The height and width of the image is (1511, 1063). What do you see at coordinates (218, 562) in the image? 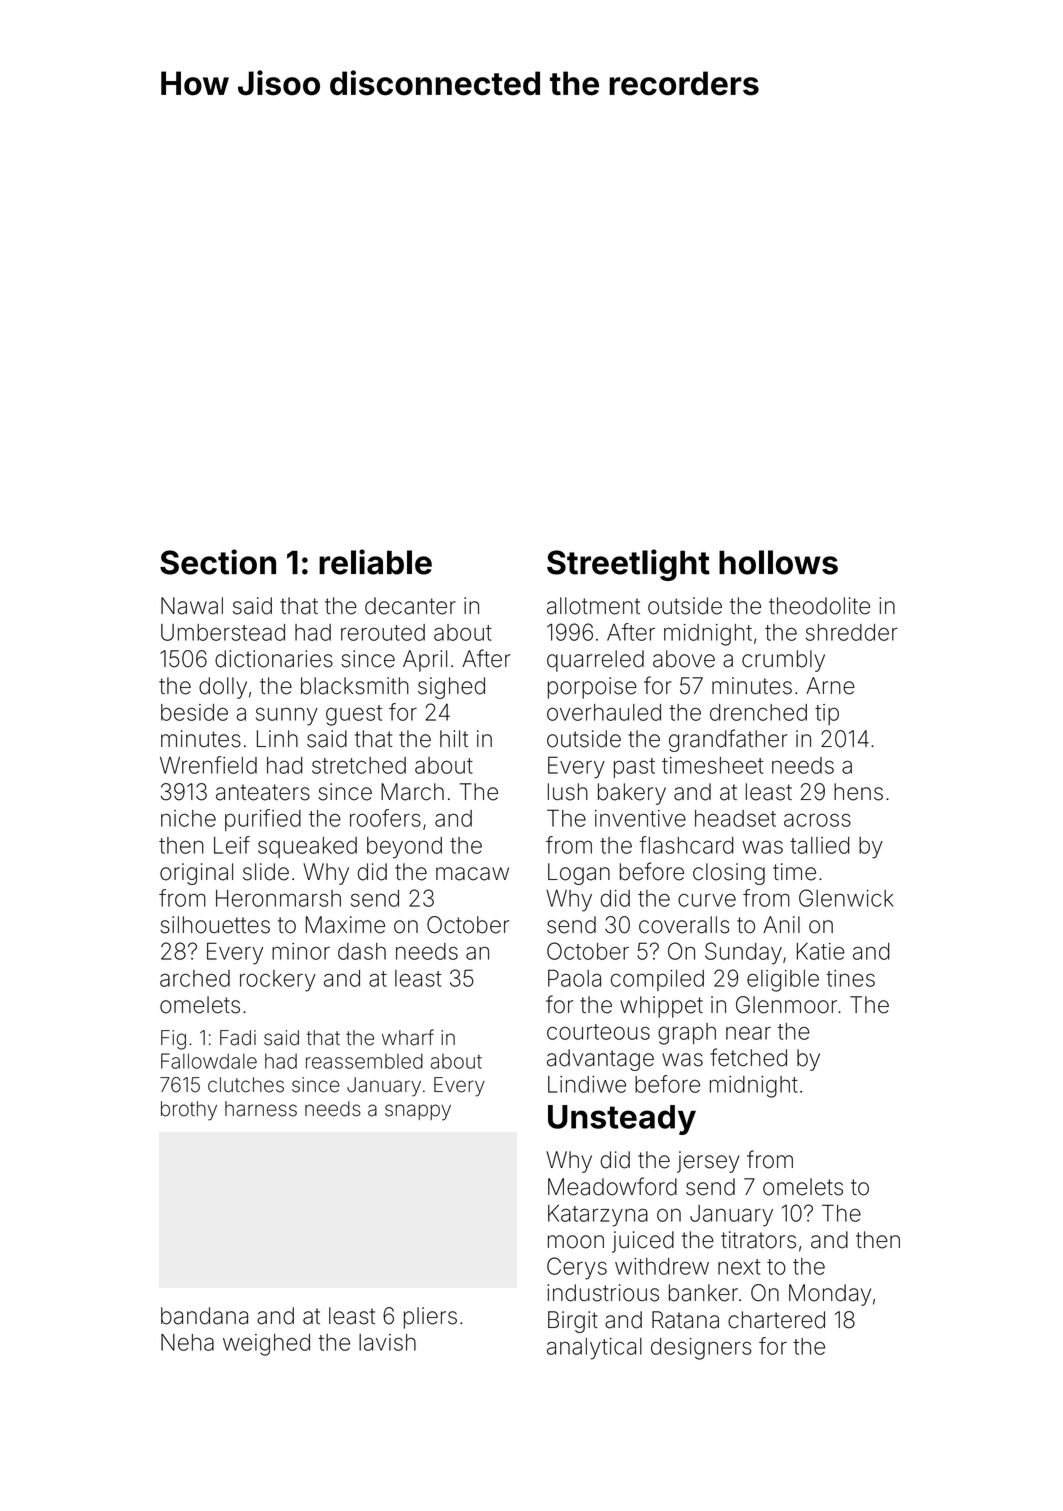
I see `Section` at bounding box center [218, 562].
